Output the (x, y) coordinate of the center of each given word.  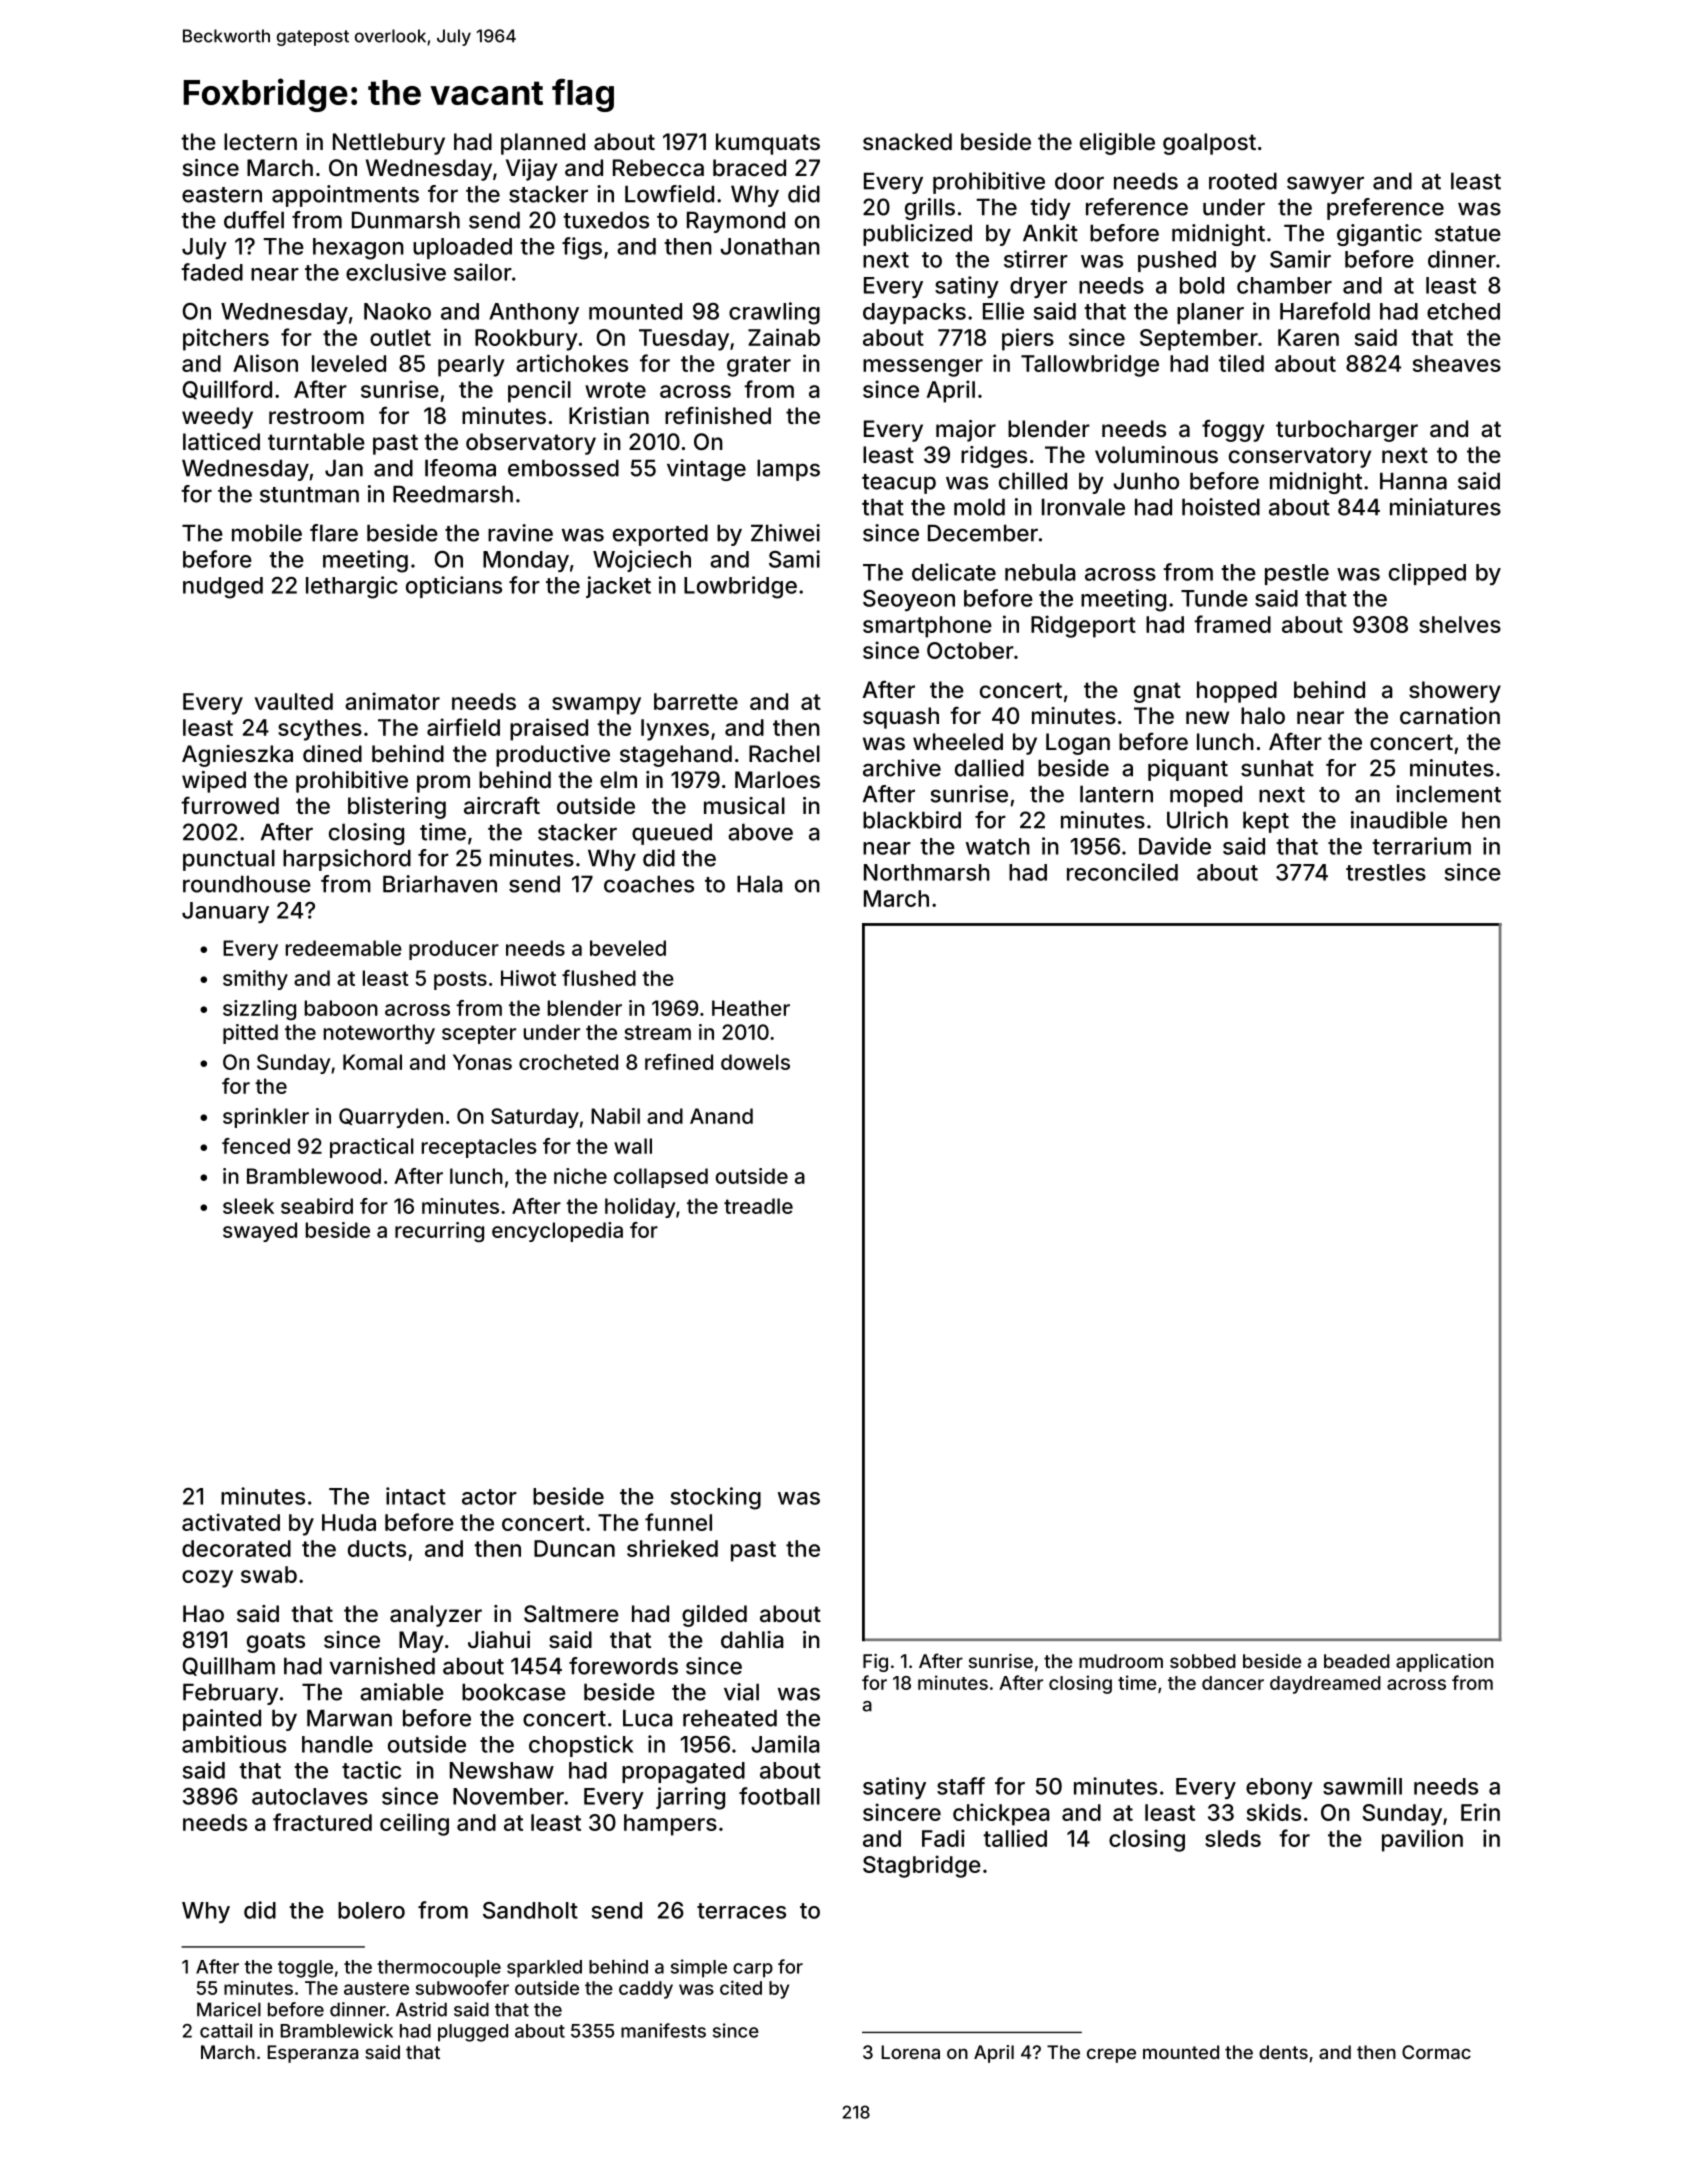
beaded (1357, 1661)
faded (212, 272)
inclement (1448, 794)
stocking (716, 1498)
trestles (1386, 872)
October (970, 650)
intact (416, 1496)
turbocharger (1347, 431)
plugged (473, 2033)
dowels (755, 1062)
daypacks (914, 313)
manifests (663, 2030)
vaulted (294, 701)
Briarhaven (440, 884)
